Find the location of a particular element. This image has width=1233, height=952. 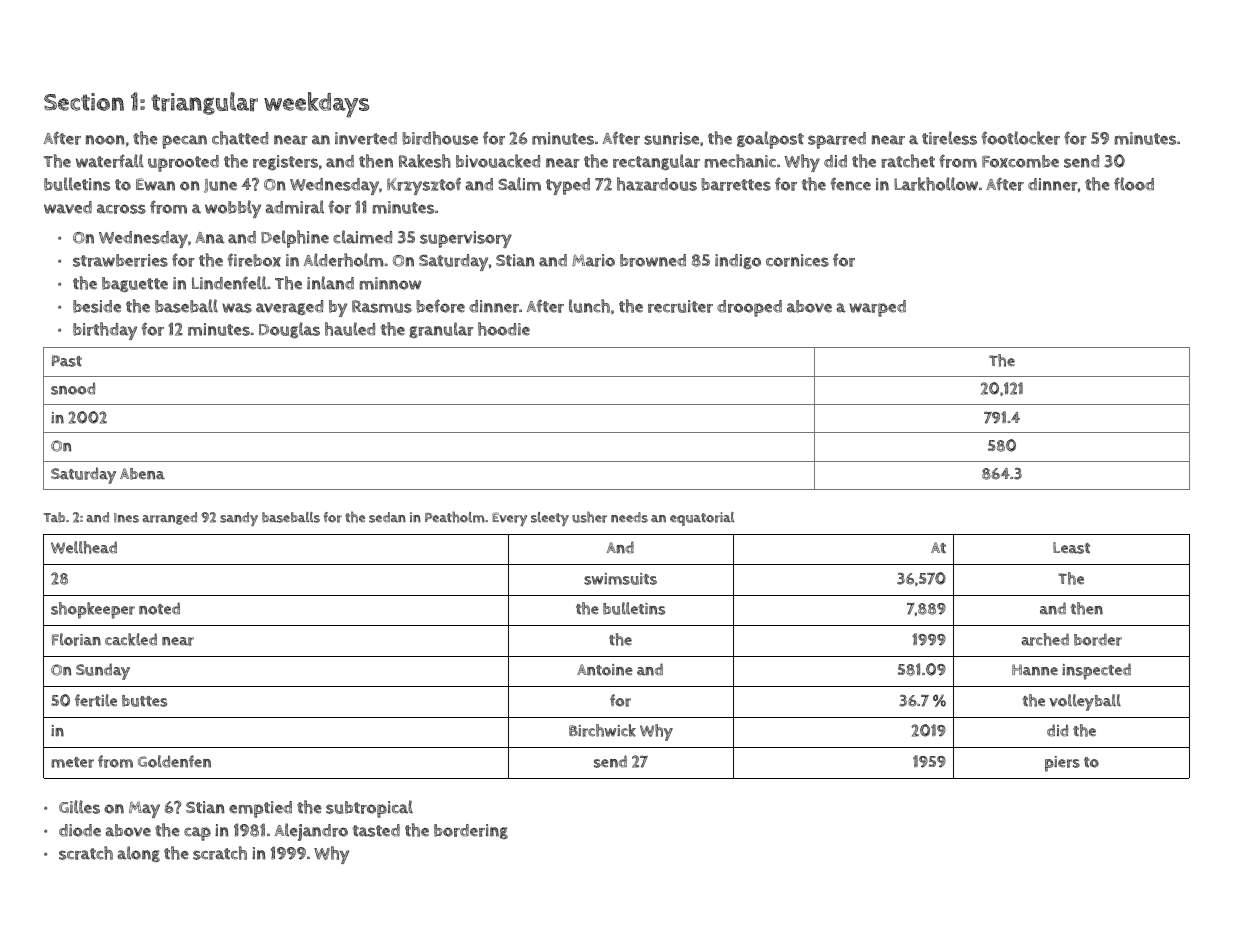

weekdays is located at coordinates (316, 105).
